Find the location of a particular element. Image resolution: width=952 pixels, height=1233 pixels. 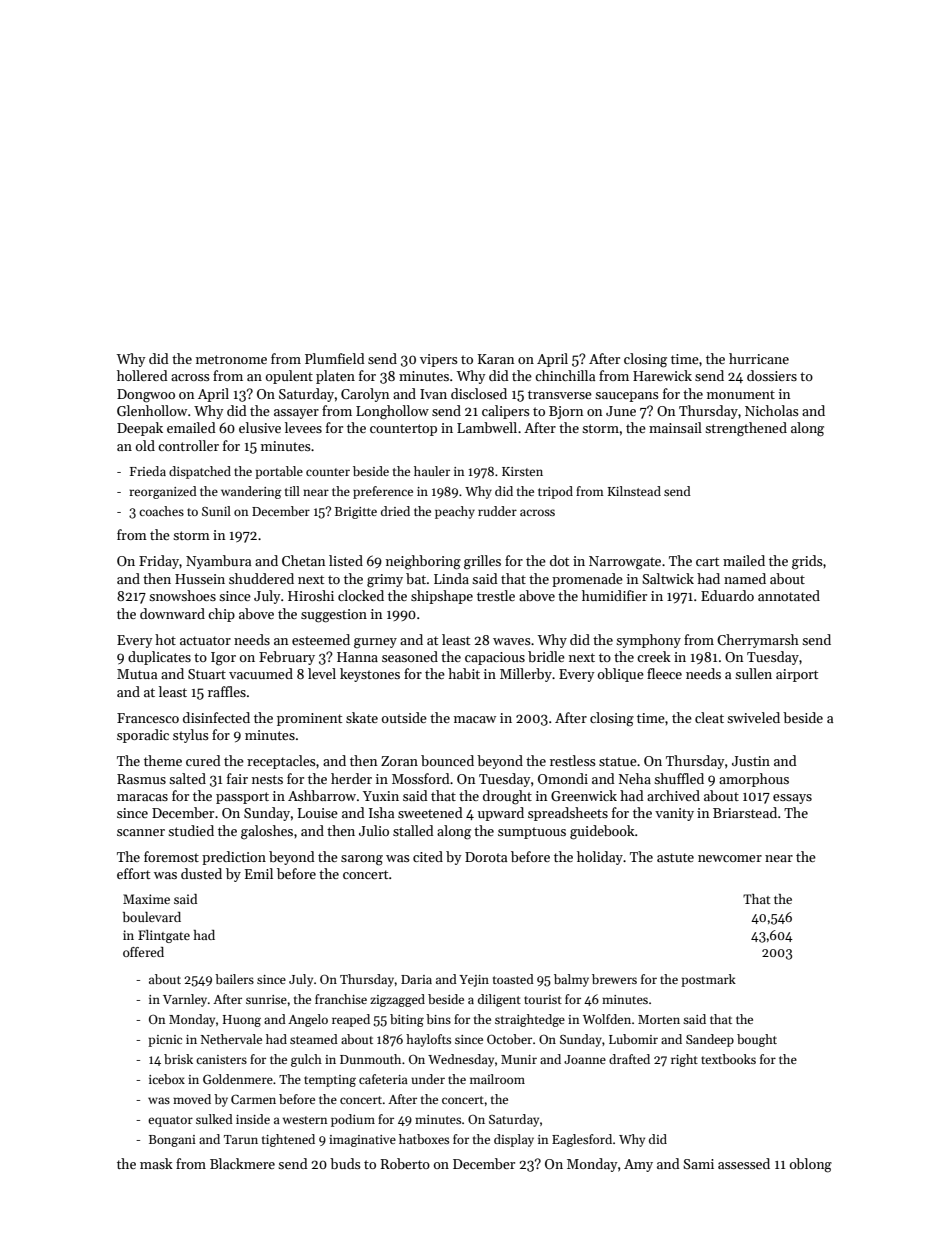

prediction is located at coordinates (234, 858).
